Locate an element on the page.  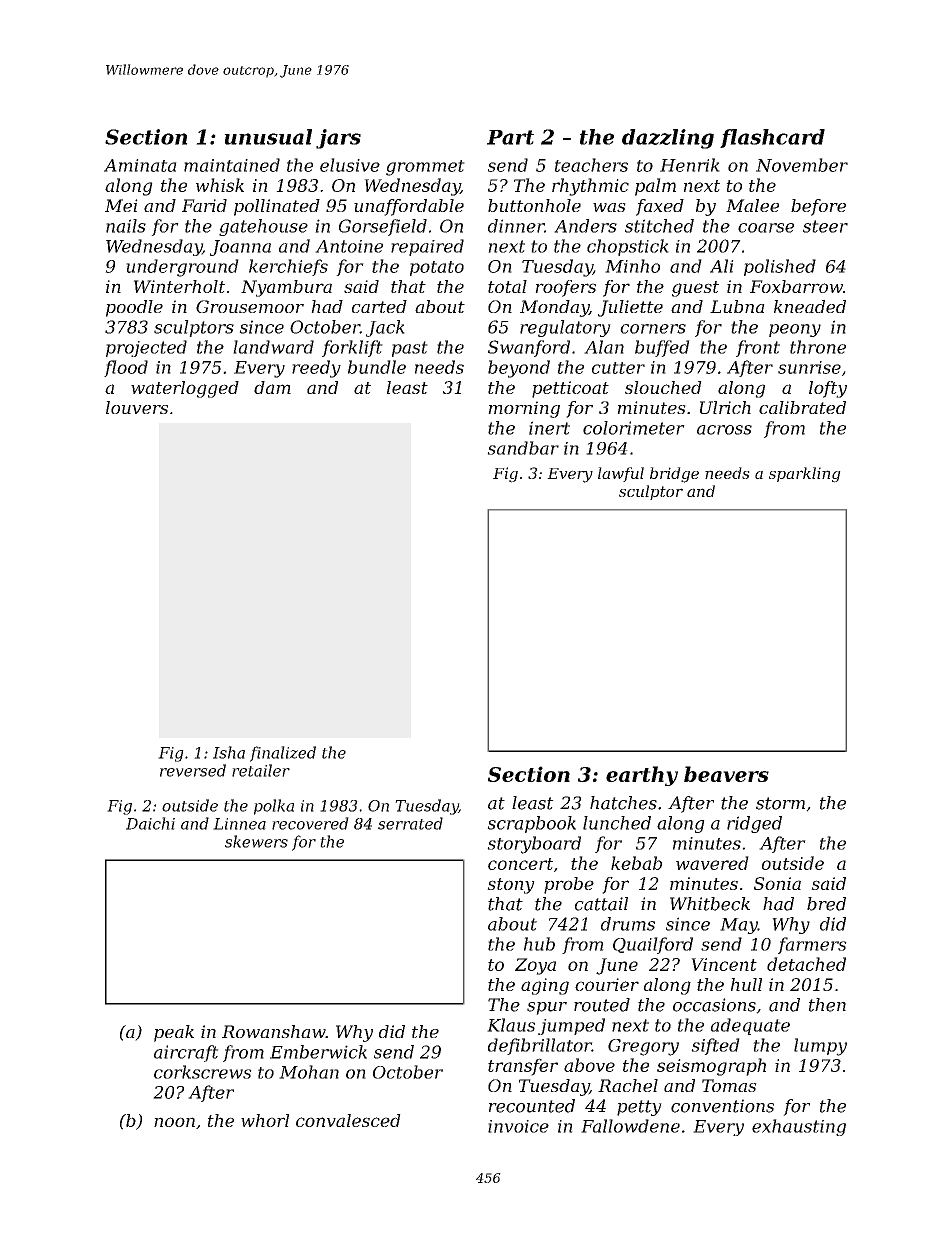
lawful is located at coordinates (621, 474).
